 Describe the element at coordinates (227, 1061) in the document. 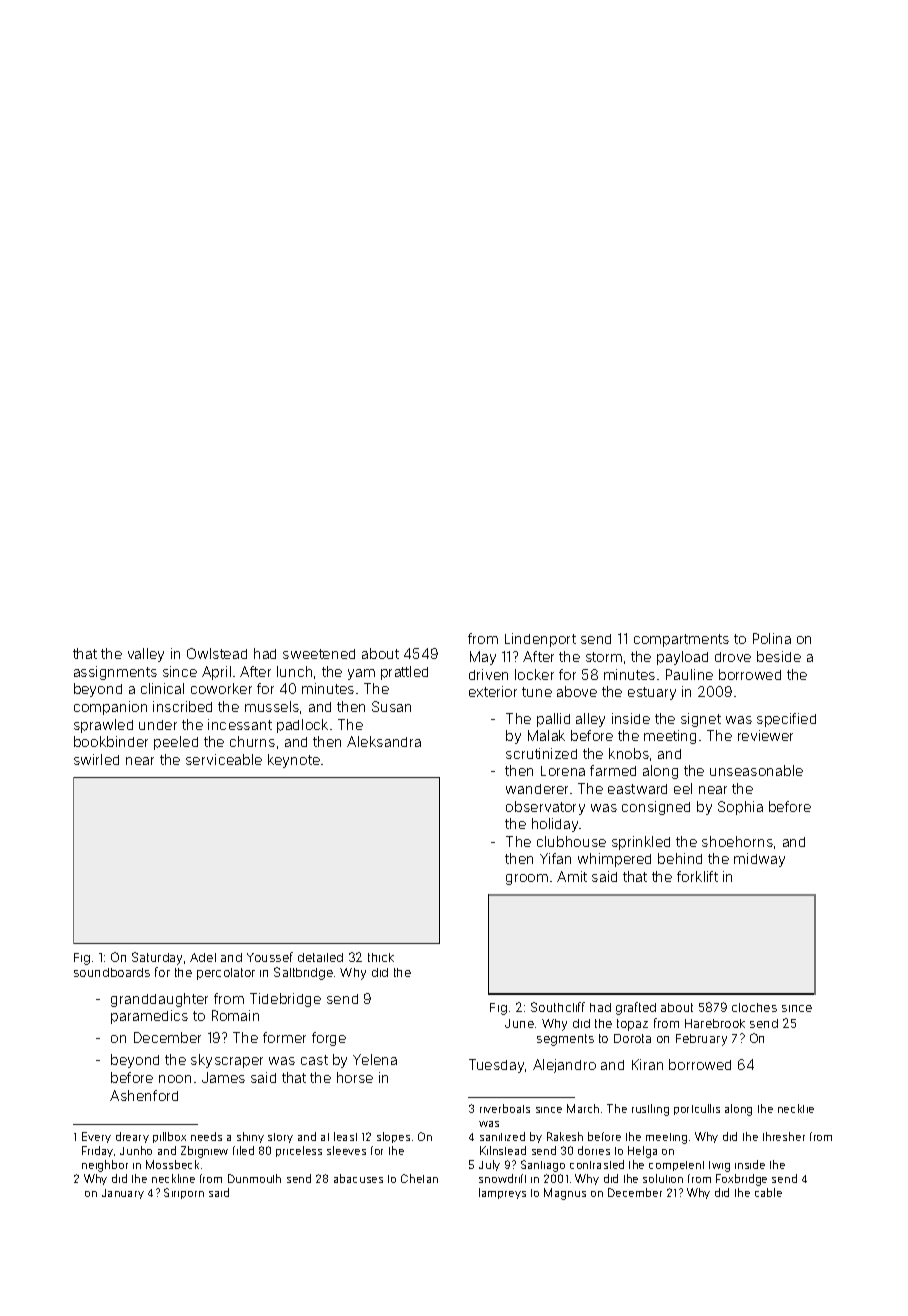

I see `skyscraper` at that location.
